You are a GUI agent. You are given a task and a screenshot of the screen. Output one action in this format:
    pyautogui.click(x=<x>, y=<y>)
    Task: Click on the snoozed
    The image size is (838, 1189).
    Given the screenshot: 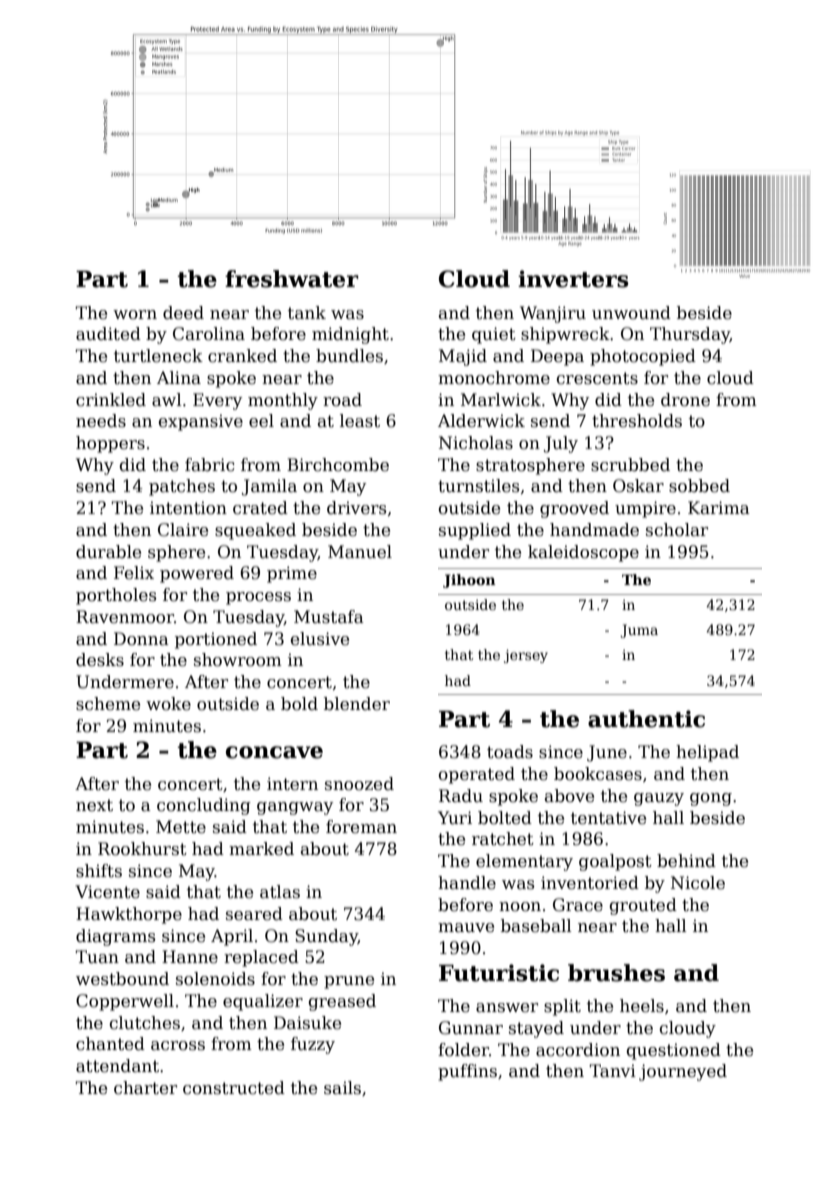 What is the action you would take?
    pyautogui.click(x=359, y=784)
